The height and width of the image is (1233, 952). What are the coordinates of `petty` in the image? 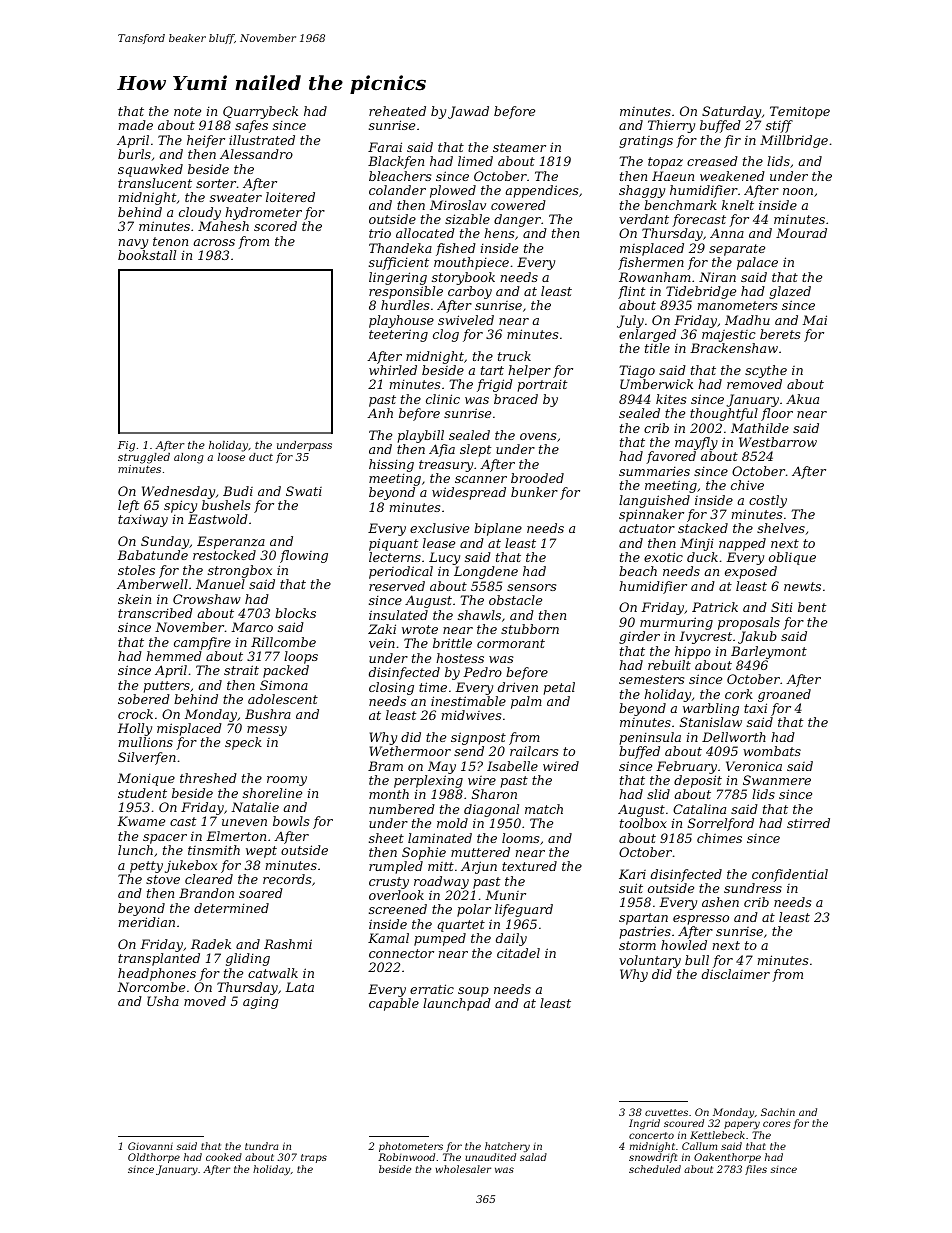 It's located at (146, 867).
